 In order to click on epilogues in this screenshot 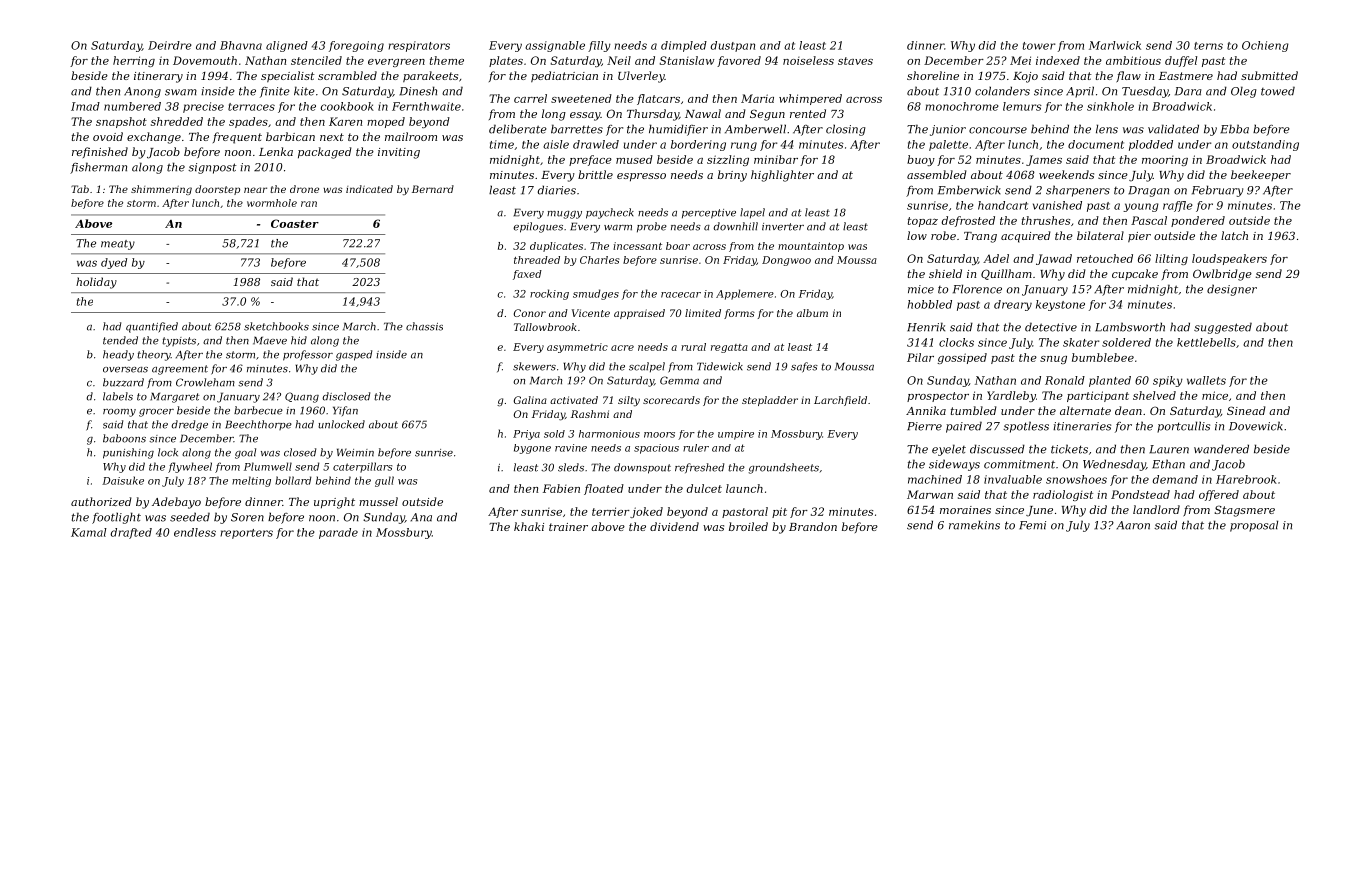, I will do `click(538, 227)`.
